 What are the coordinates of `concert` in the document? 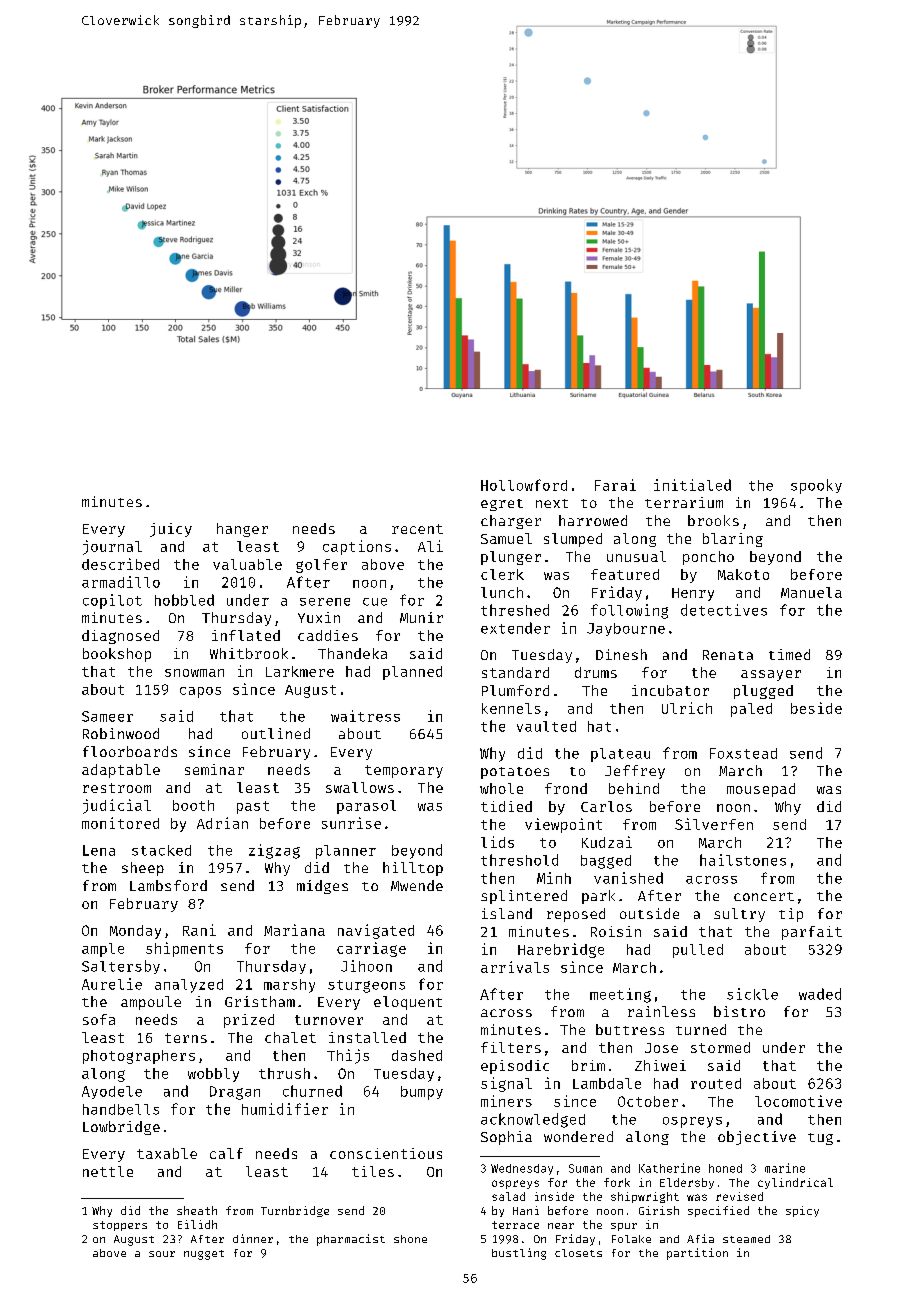 It's located at (764, 896).
